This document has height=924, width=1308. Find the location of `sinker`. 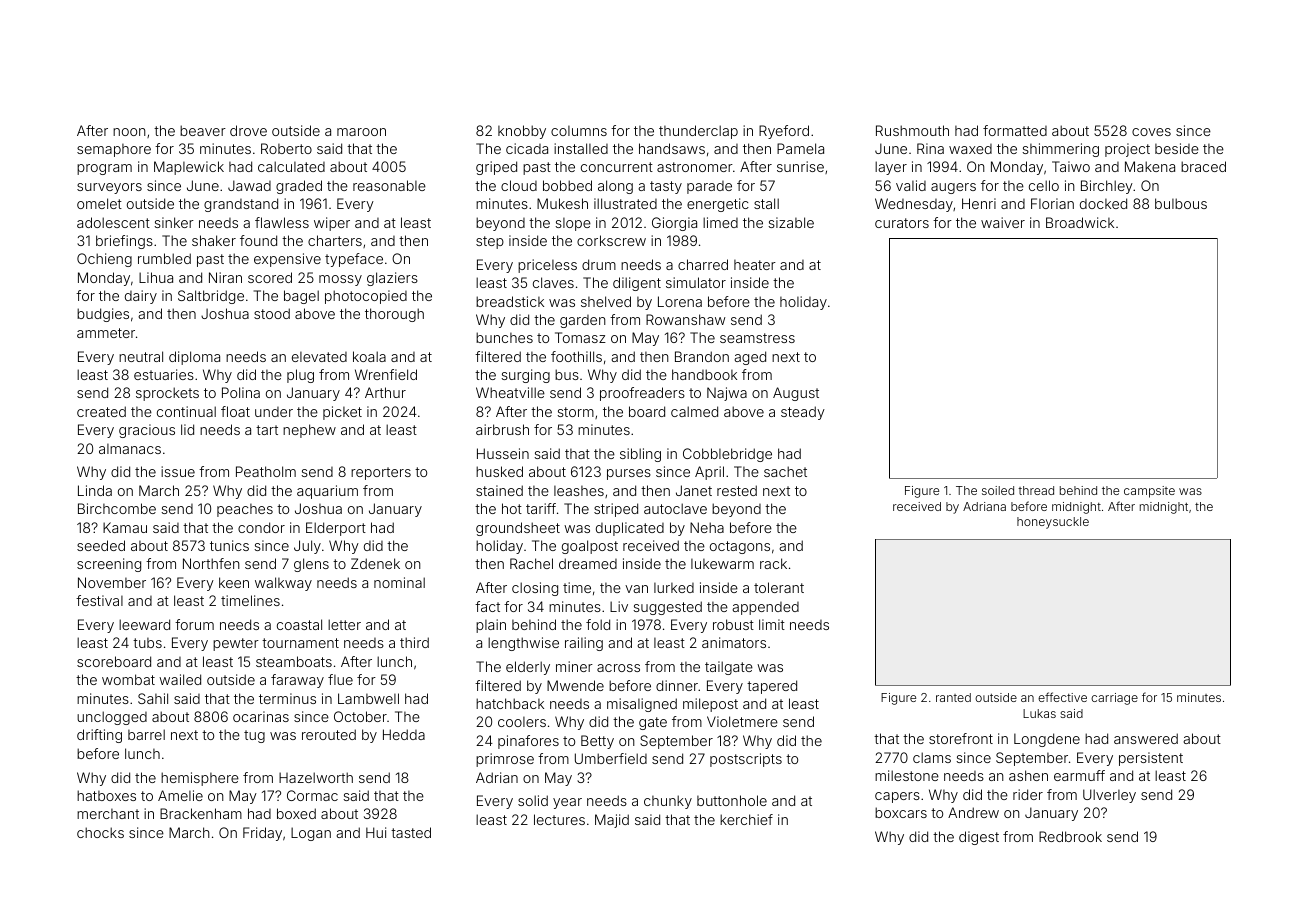

sinker is located at coordinates (174, 222).
